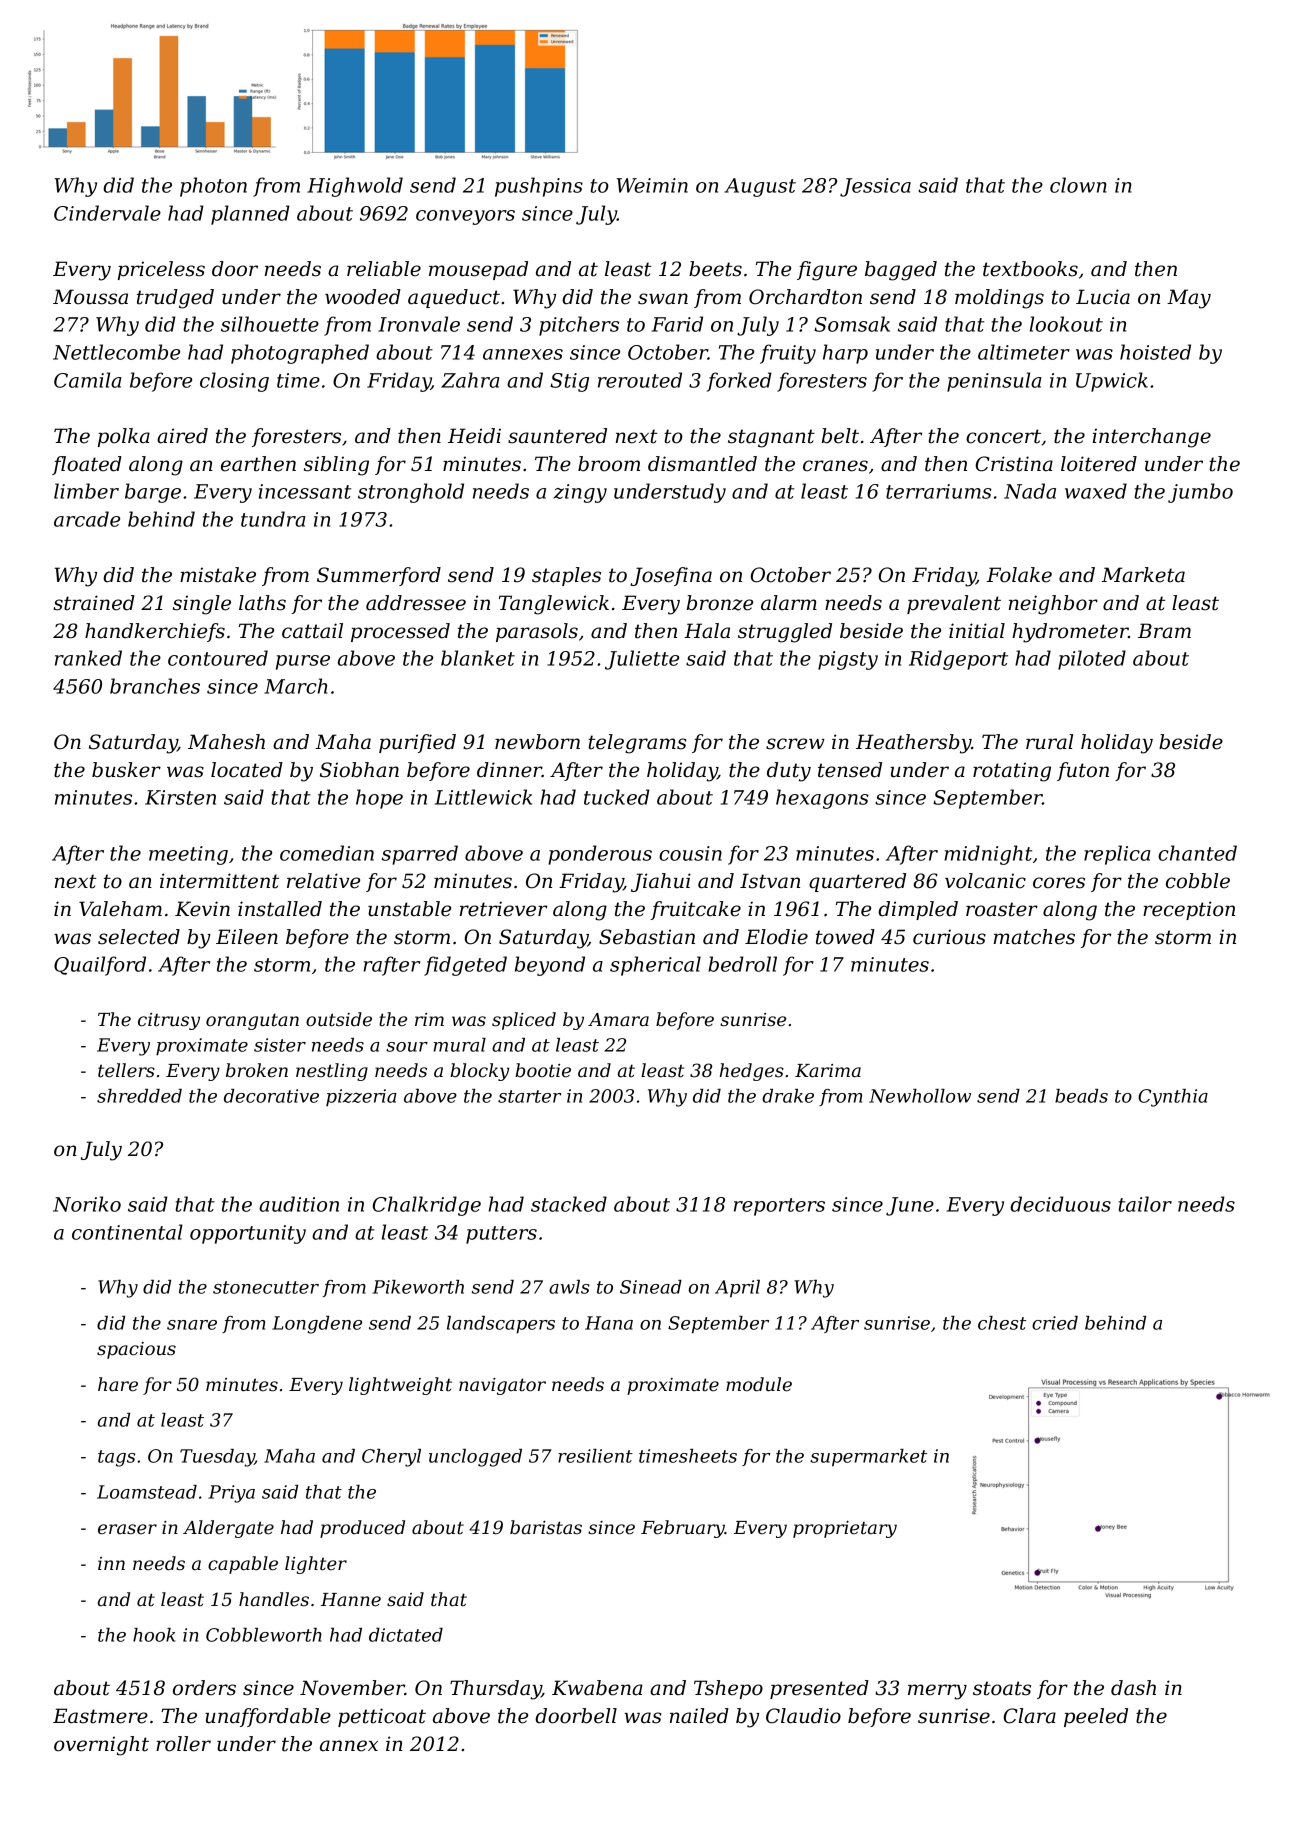 The width and height of the document is (1296, 1833). What do you see at coordinates (845, 1529) in the document?
I see `proprietary` at bounding box center [845, 1529].
